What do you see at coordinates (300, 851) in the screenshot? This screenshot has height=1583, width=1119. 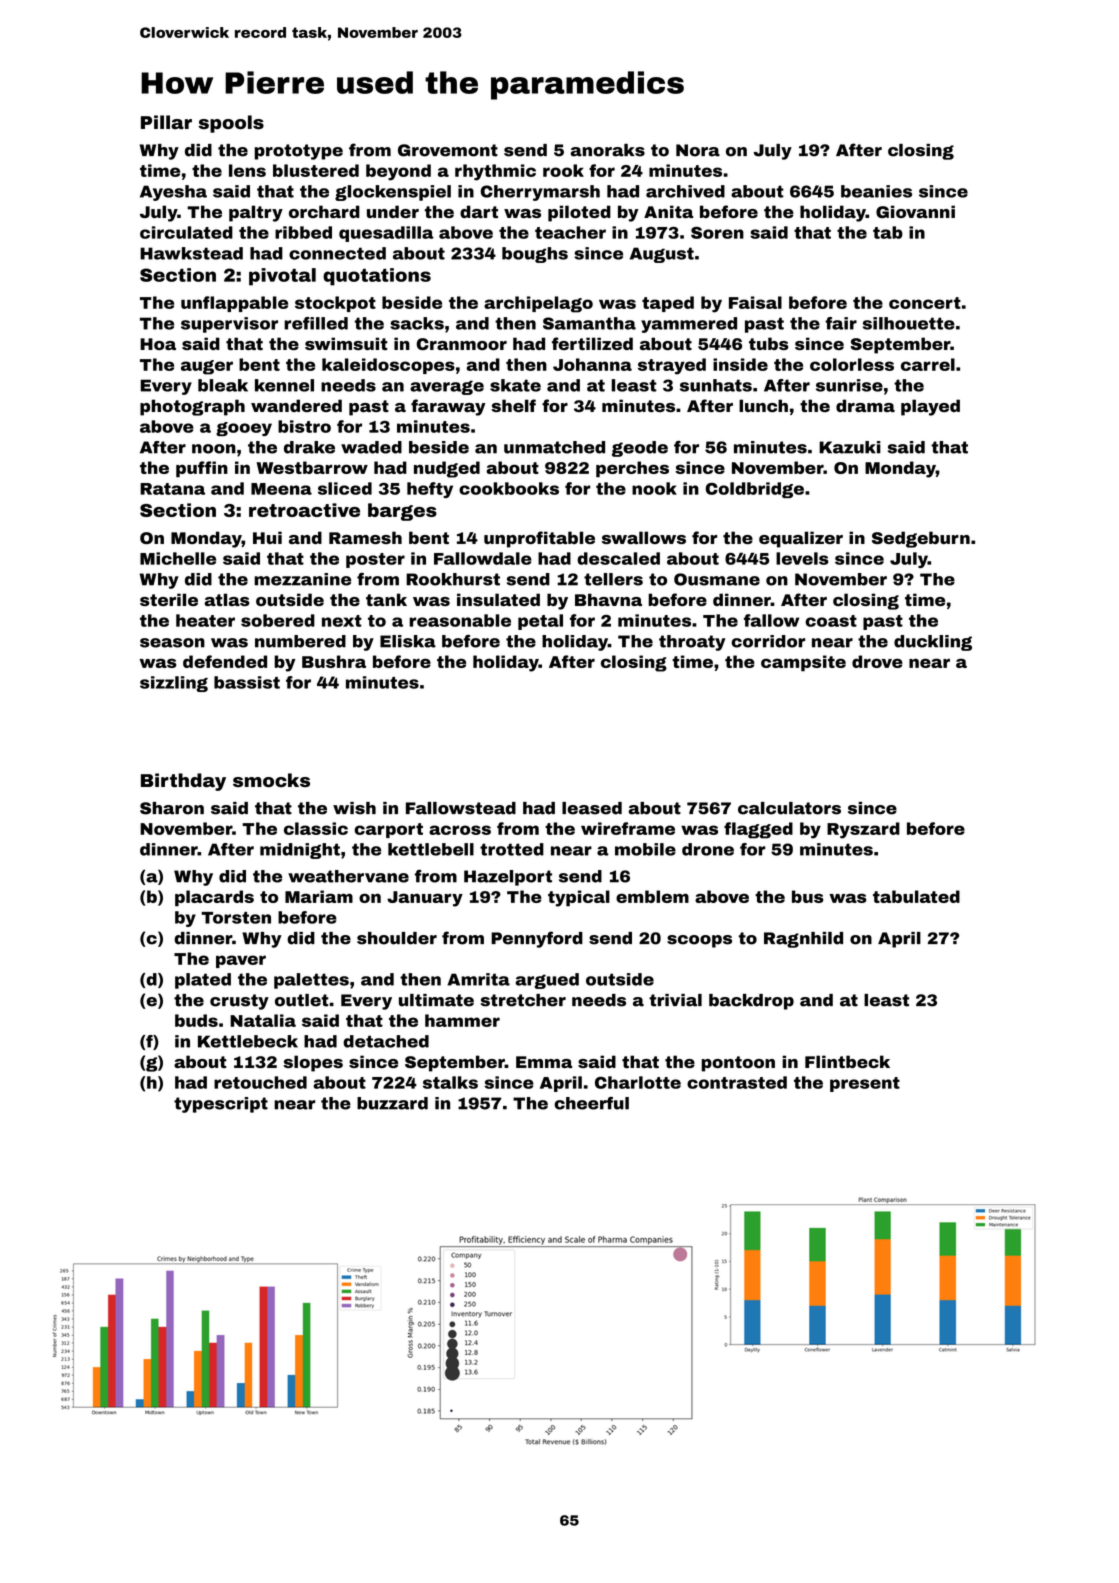 I see `midnight` at bounding box center [300, 851].
